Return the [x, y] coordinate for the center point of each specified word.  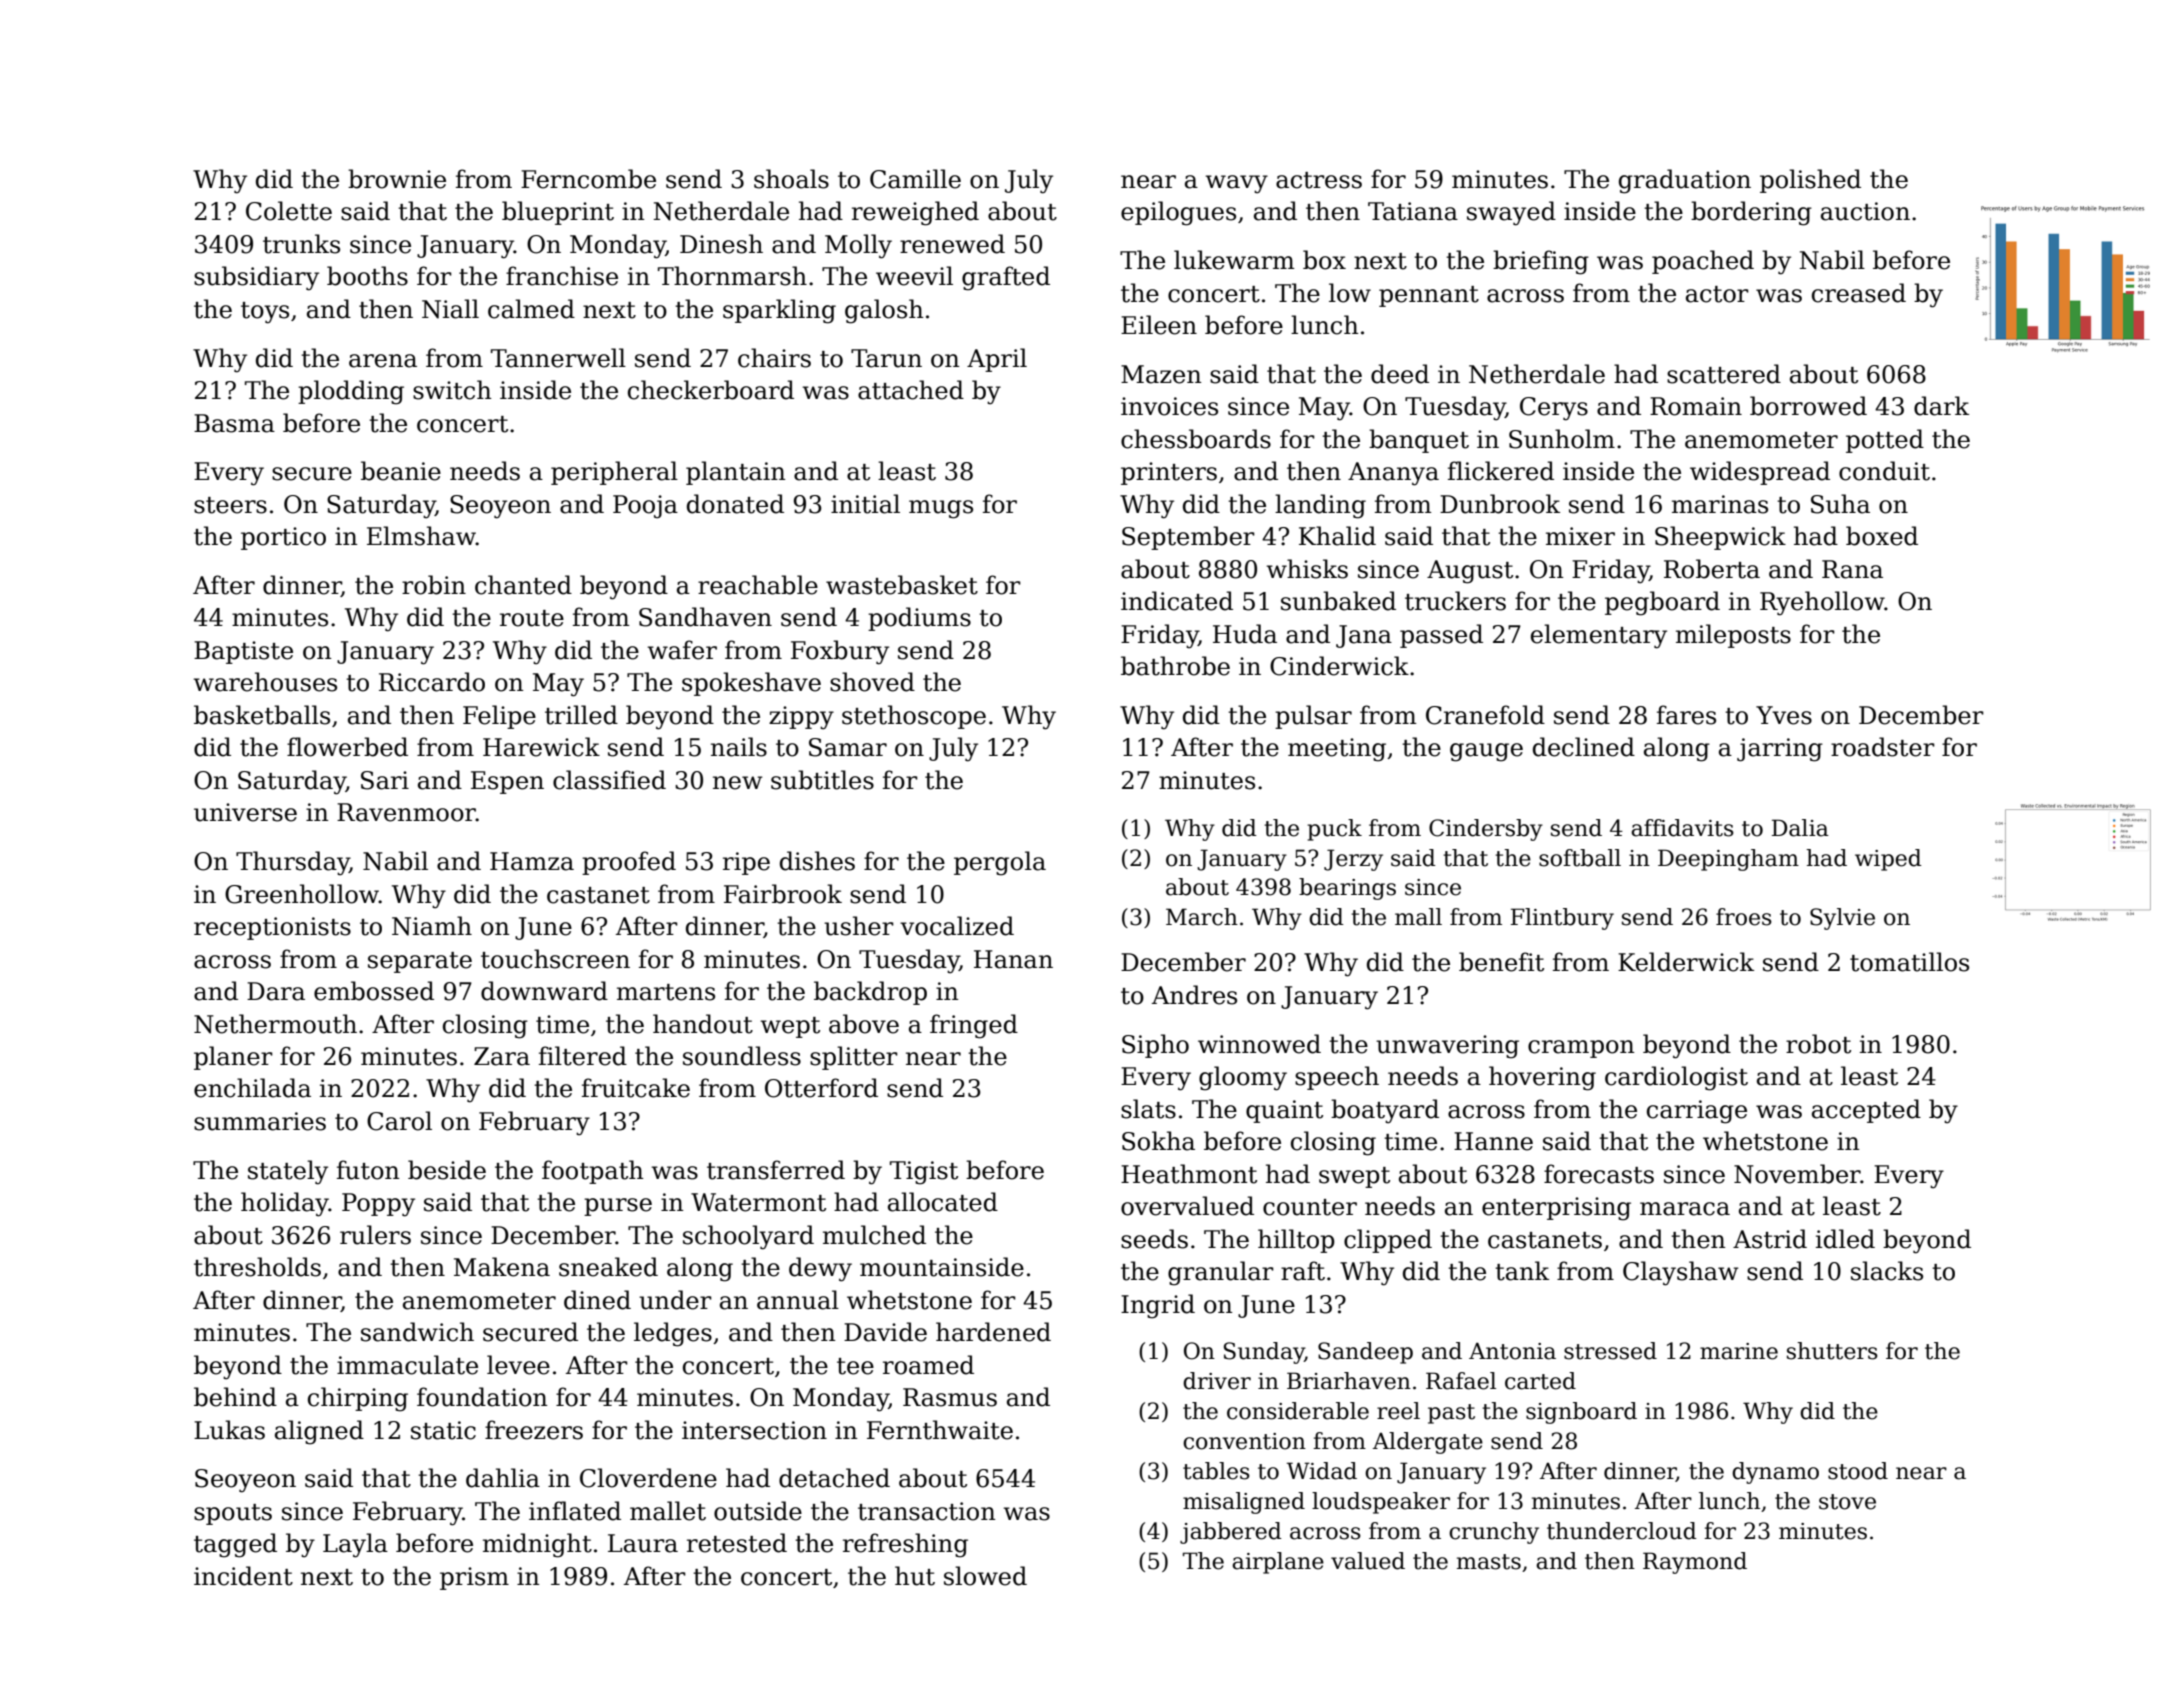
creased [1859, 293]
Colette [289, 211]
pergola [1000, 863]
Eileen [1159, 325]
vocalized [957, 926]
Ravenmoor [406, 812]
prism [474, 1578]
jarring [1780, 750]
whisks [1307, 569]
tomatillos [1909, 962]
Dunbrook [1500, 504]
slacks [1887, 1271]
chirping [358, 1399]
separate [420, 962]
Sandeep [1365, 1353]
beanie [401, 471]
